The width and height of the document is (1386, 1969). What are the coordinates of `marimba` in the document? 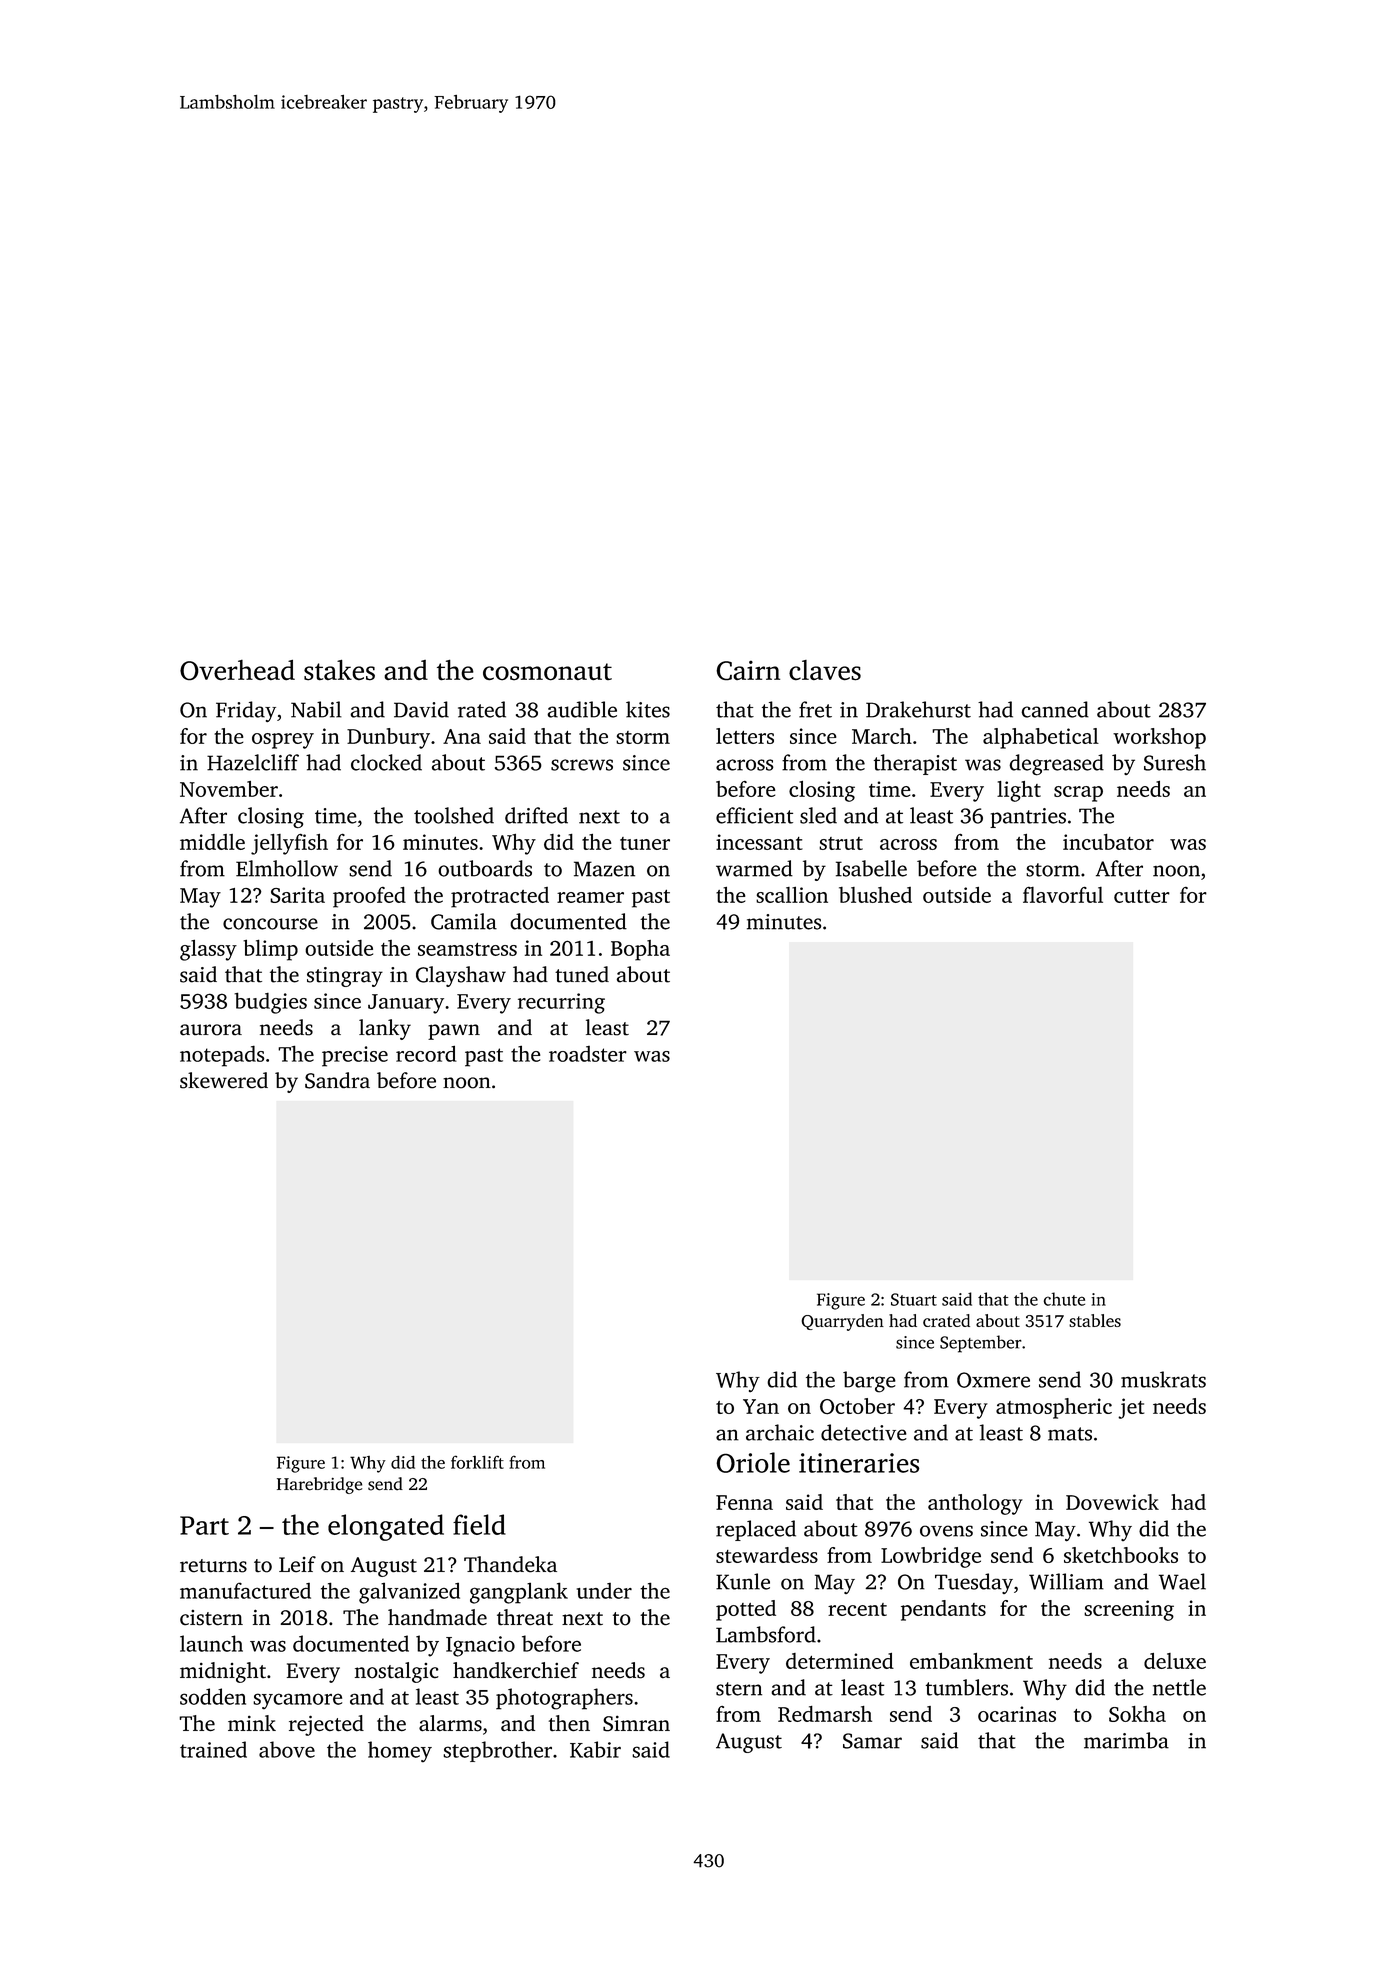 It's located at (1126, 1740).
